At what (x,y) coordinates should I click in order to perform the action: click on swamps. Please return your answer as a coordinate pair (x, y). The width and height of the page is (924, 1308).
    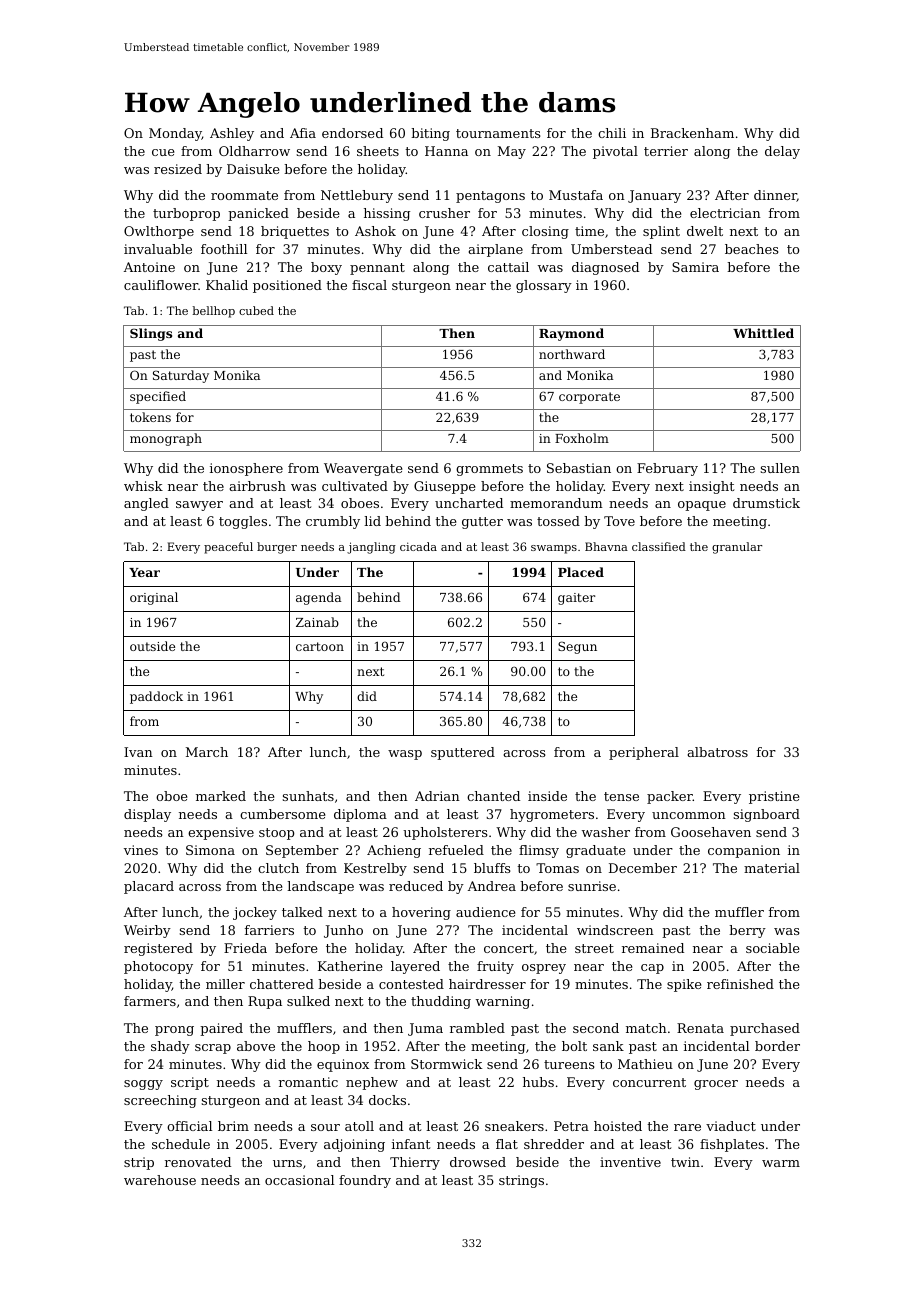
    Looking at the image, I should click on (554, 549).
